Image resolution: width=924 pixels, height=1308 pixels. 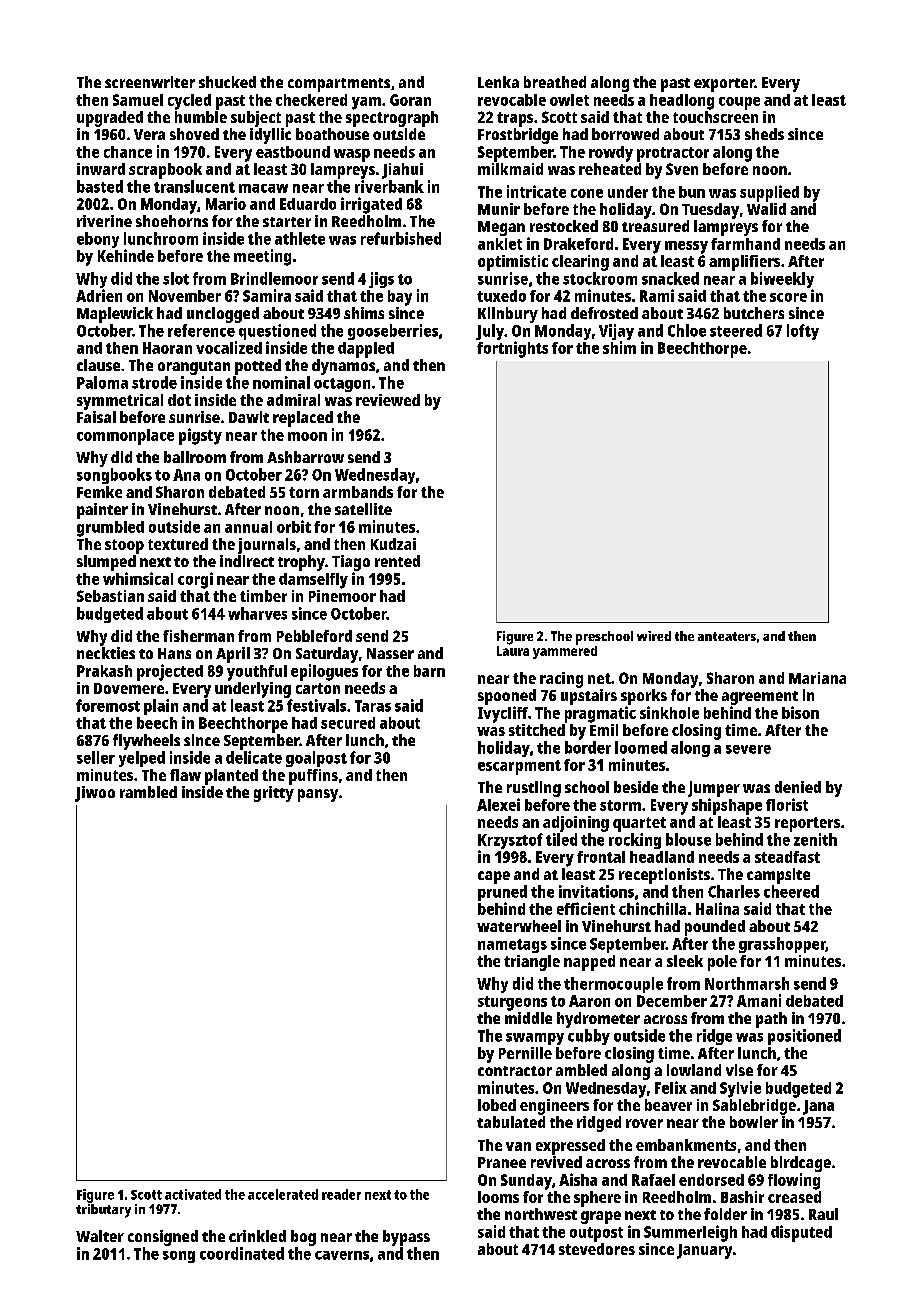 I want to click on exporter, so click(x=724, y=85).
